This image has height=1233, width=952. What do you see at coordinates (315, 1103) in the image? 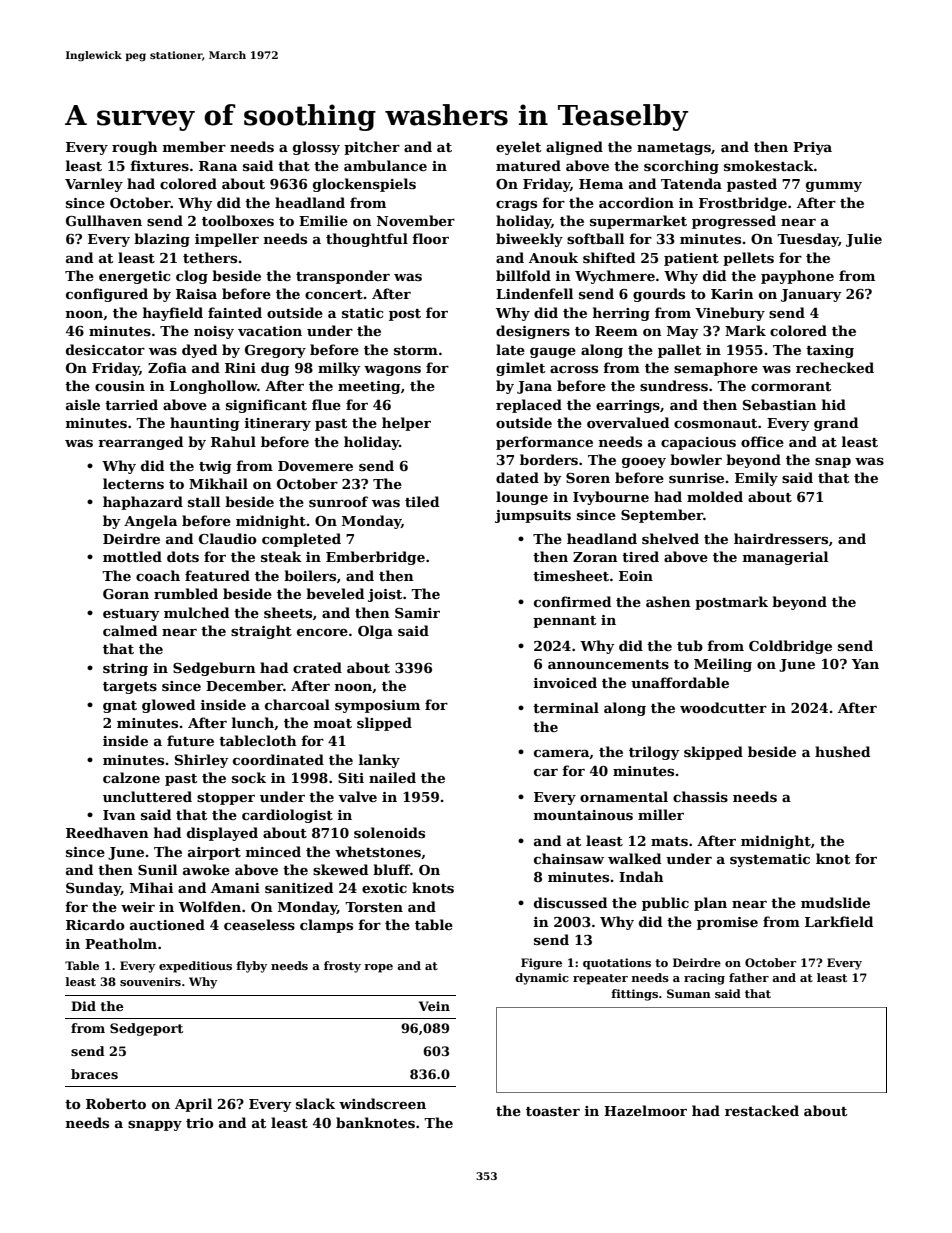
I see `slack` at bounding box center [315, 1103].
